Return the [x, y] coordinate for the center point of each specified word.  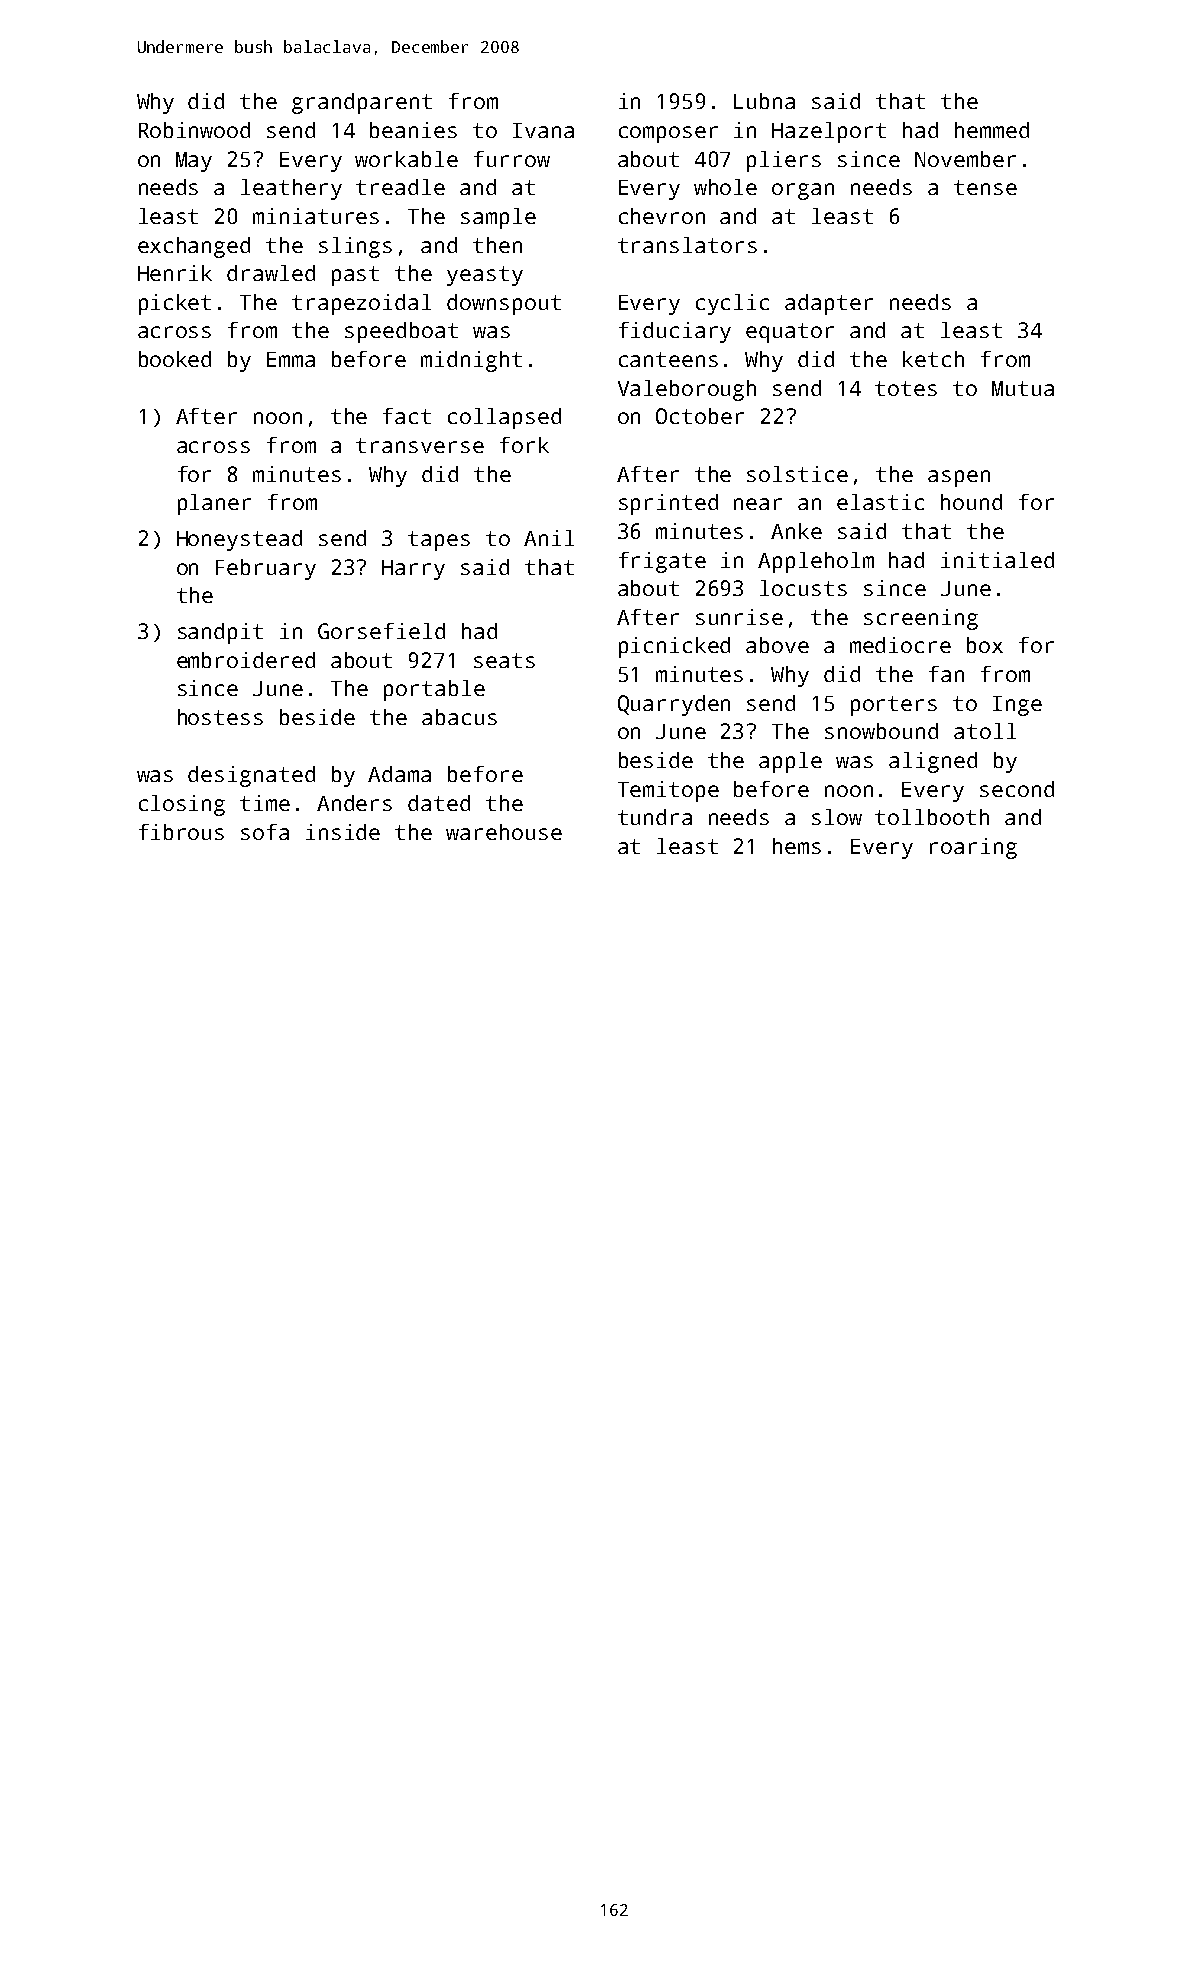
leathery [291, 189]
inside [343, 832]
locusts [803, 588]
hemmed [992, 130]
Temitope [668, 791]
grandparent [362, 103]
